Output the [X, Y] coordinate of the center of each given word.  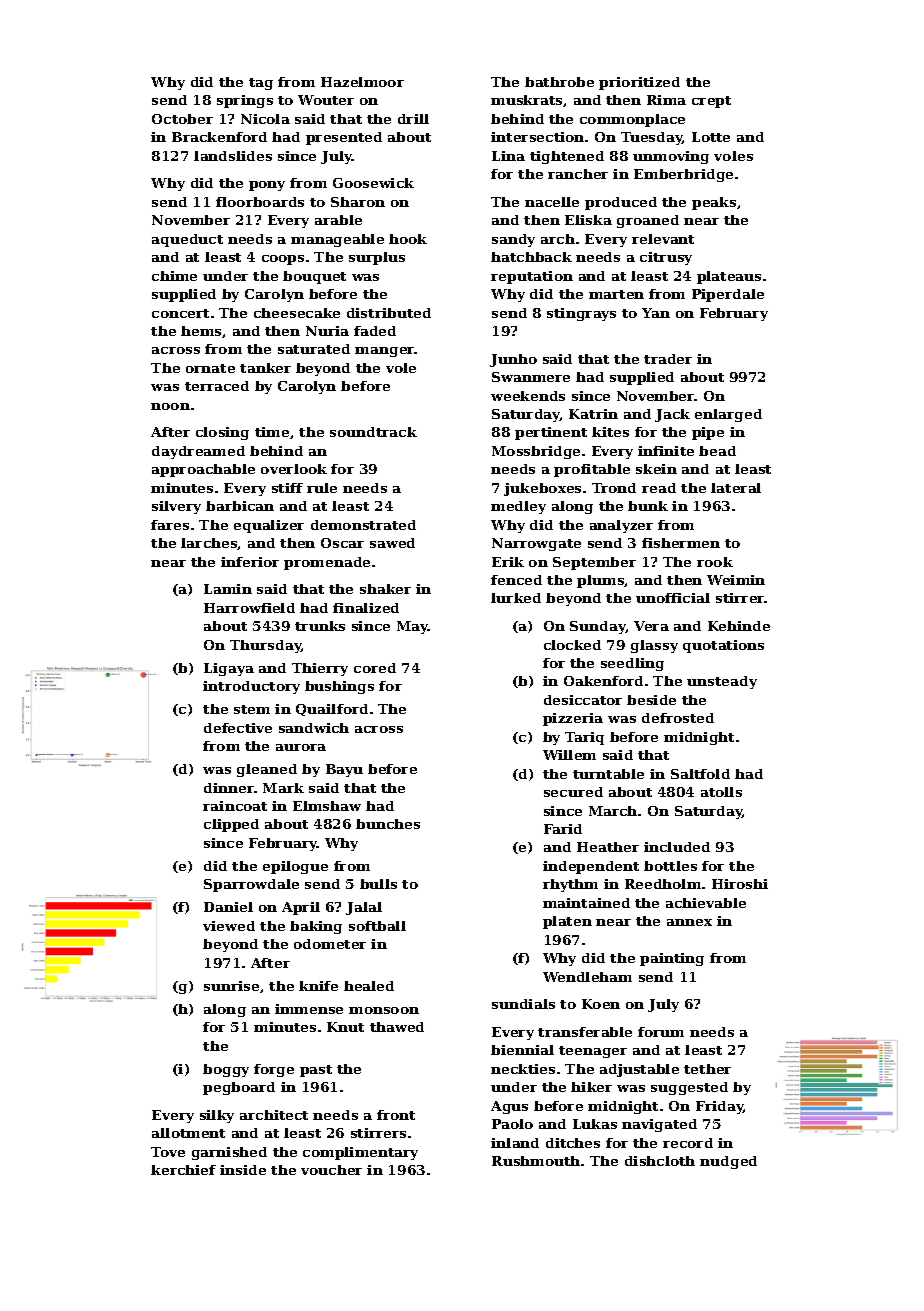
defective [238, 728]
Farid [563, 829]
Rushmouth [536, 1161]
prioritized [639, 83]
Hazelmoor [362, 82]
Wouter [326, 100]
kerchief [183, 1170]
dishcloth [660, 1161]
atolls [721, 792]
